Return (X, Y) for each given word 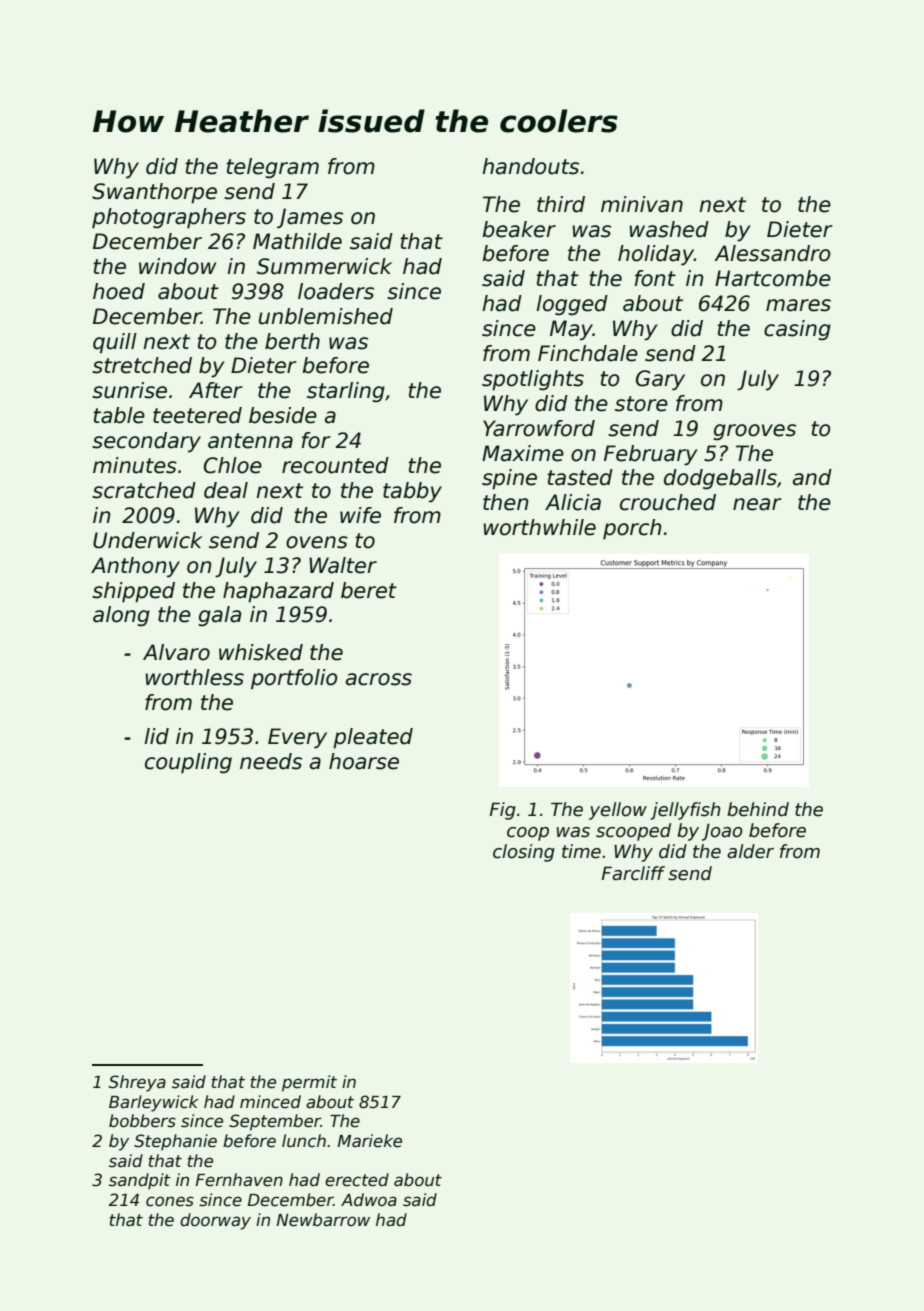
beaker (519, 229)
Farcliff (633, 873)
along (121, 616)
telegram (272, 168)
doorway (215, 1221)
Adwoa (369, 1200)
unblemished (326, 316)
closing (524, 853)
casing (797, 330)
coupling (188, 763)
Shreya (137, 1083)
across (379, 679)
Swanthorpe (154, 193)
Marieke (370, 1141)
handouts (530, 166)
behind (758, 809)
